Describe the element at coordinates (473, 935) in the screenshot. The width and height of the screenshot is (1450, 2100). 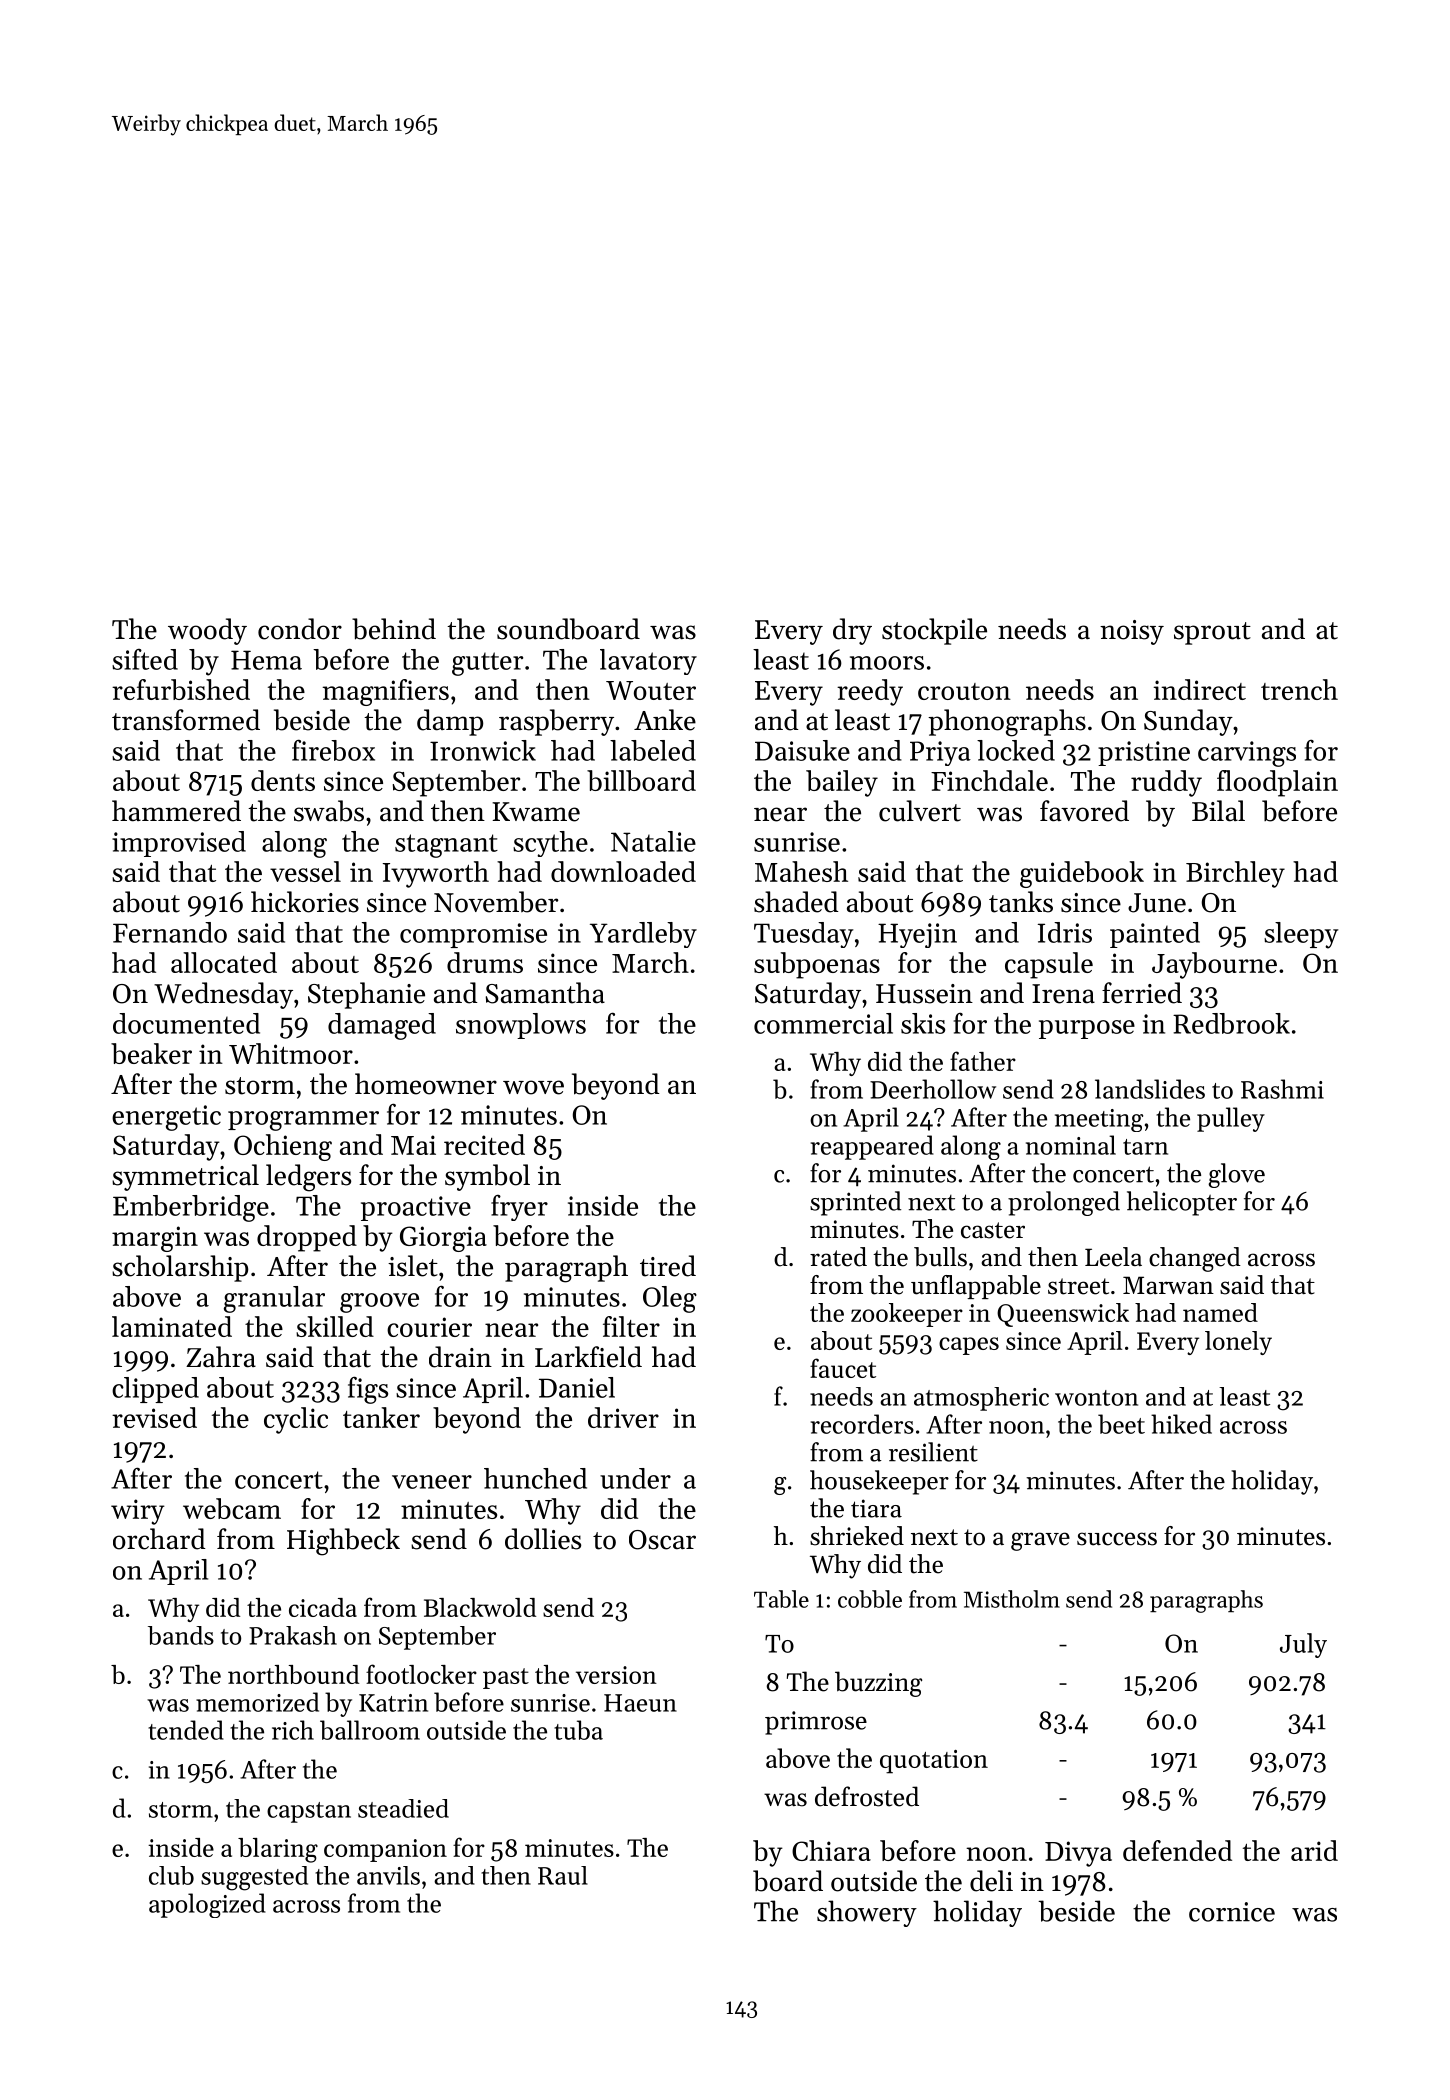
I see `compromise` at that location.
